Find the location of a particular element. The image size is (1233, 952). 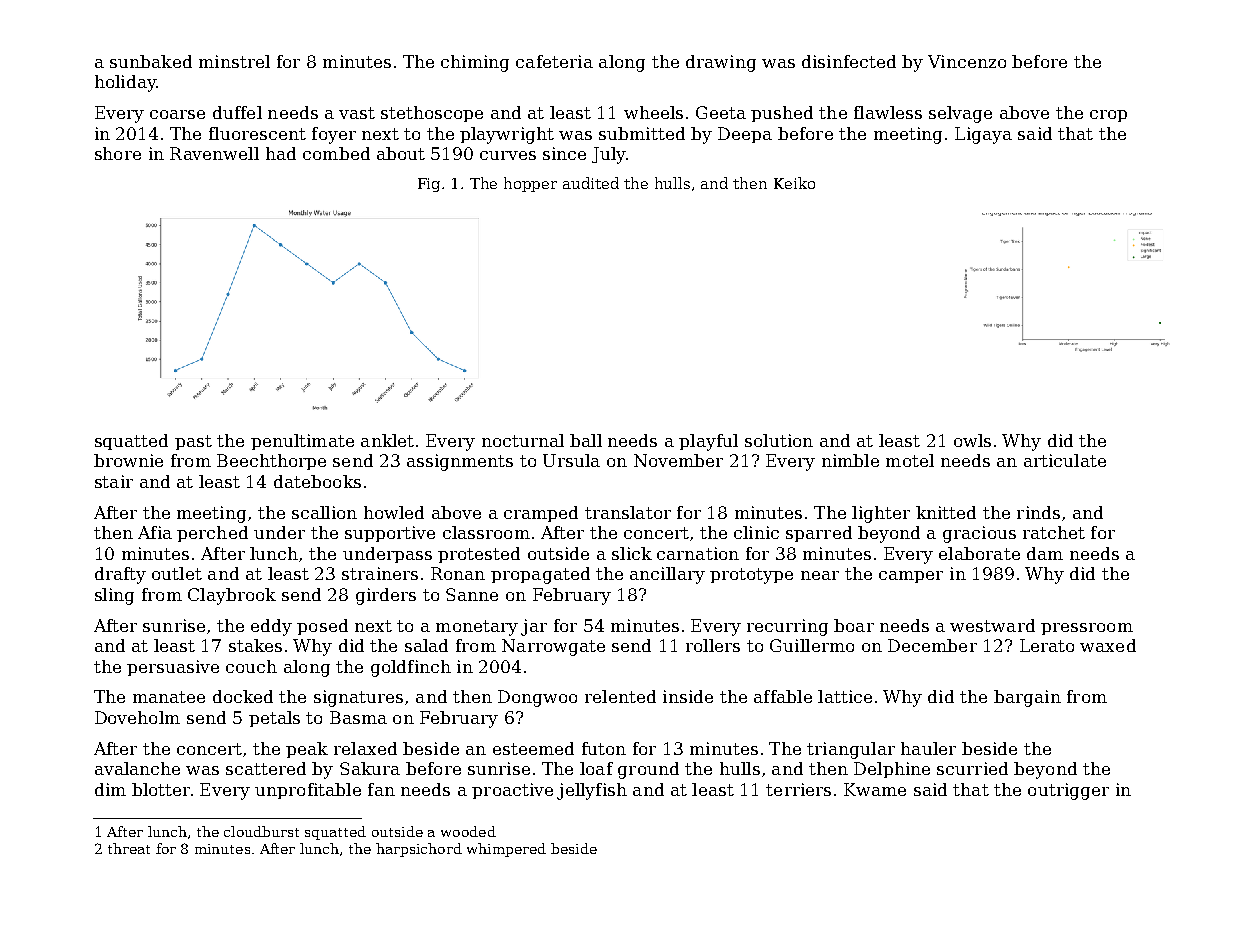

sunbaked is located at coordinates (151, 61).
